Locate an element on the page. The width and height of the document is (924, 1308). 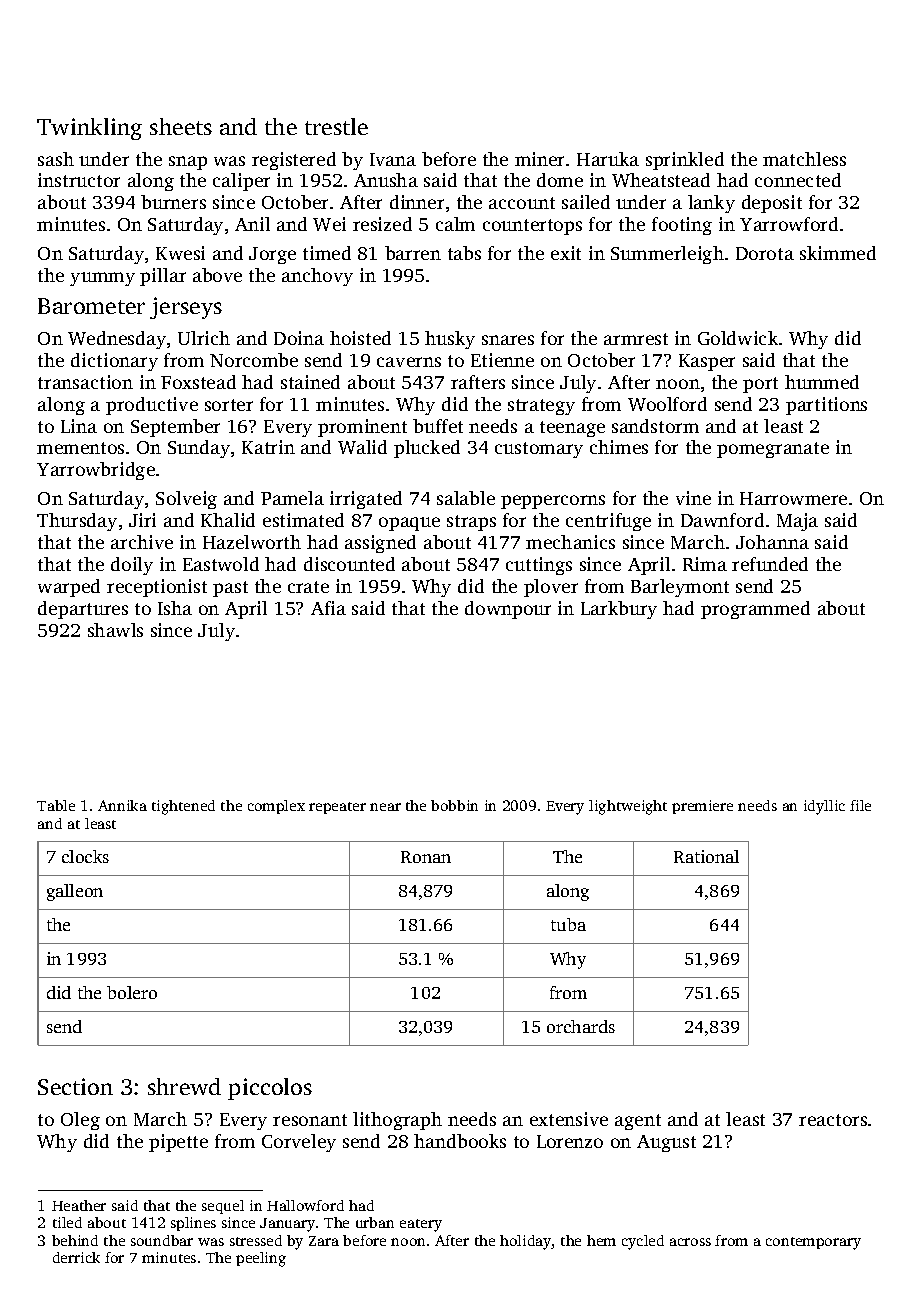
Annika is located at coordinates (122, 805).
